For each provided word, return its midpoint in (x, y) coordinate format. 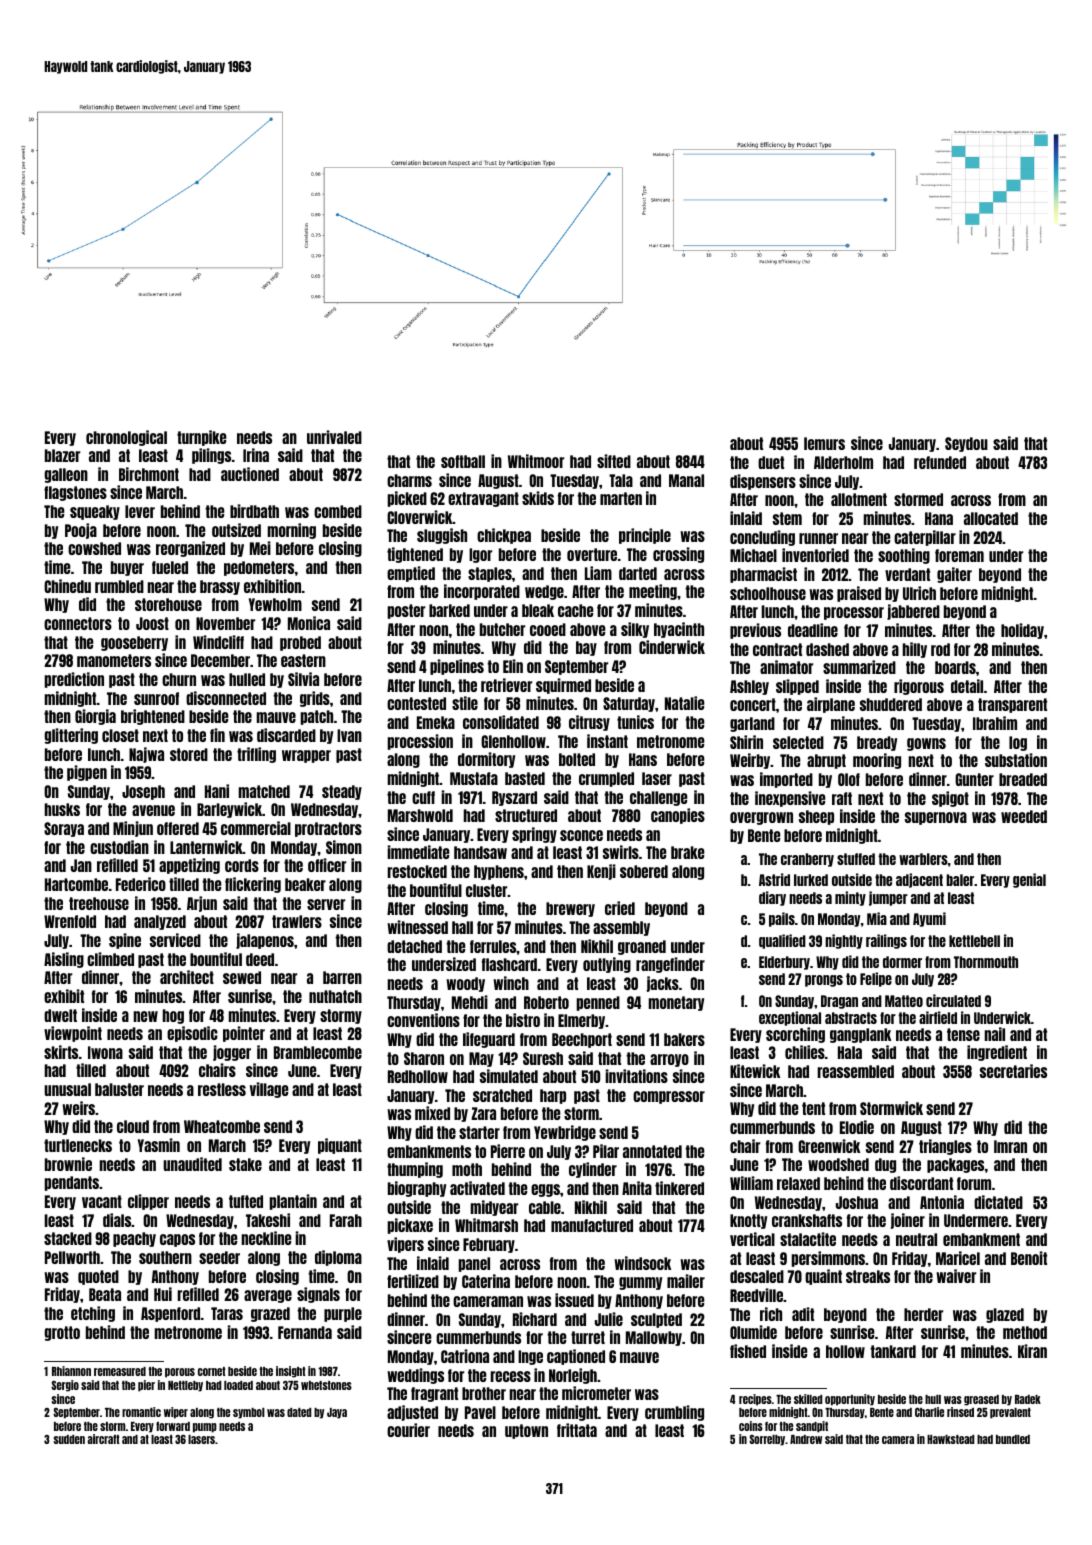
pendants (72, 1183)
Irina (256, 455)
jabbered (913, 612)
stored (189, 754)
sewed (242, 977)
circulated (953, 1000)
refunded (940, 462)
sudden (69, 1439)
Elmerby (581, 1021)
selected (798, 742)
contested (416, 703)
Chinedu (67, 586)
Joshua (857, 1202)
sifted (614, 461)
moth (467, 1169)
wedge (544, 592)
